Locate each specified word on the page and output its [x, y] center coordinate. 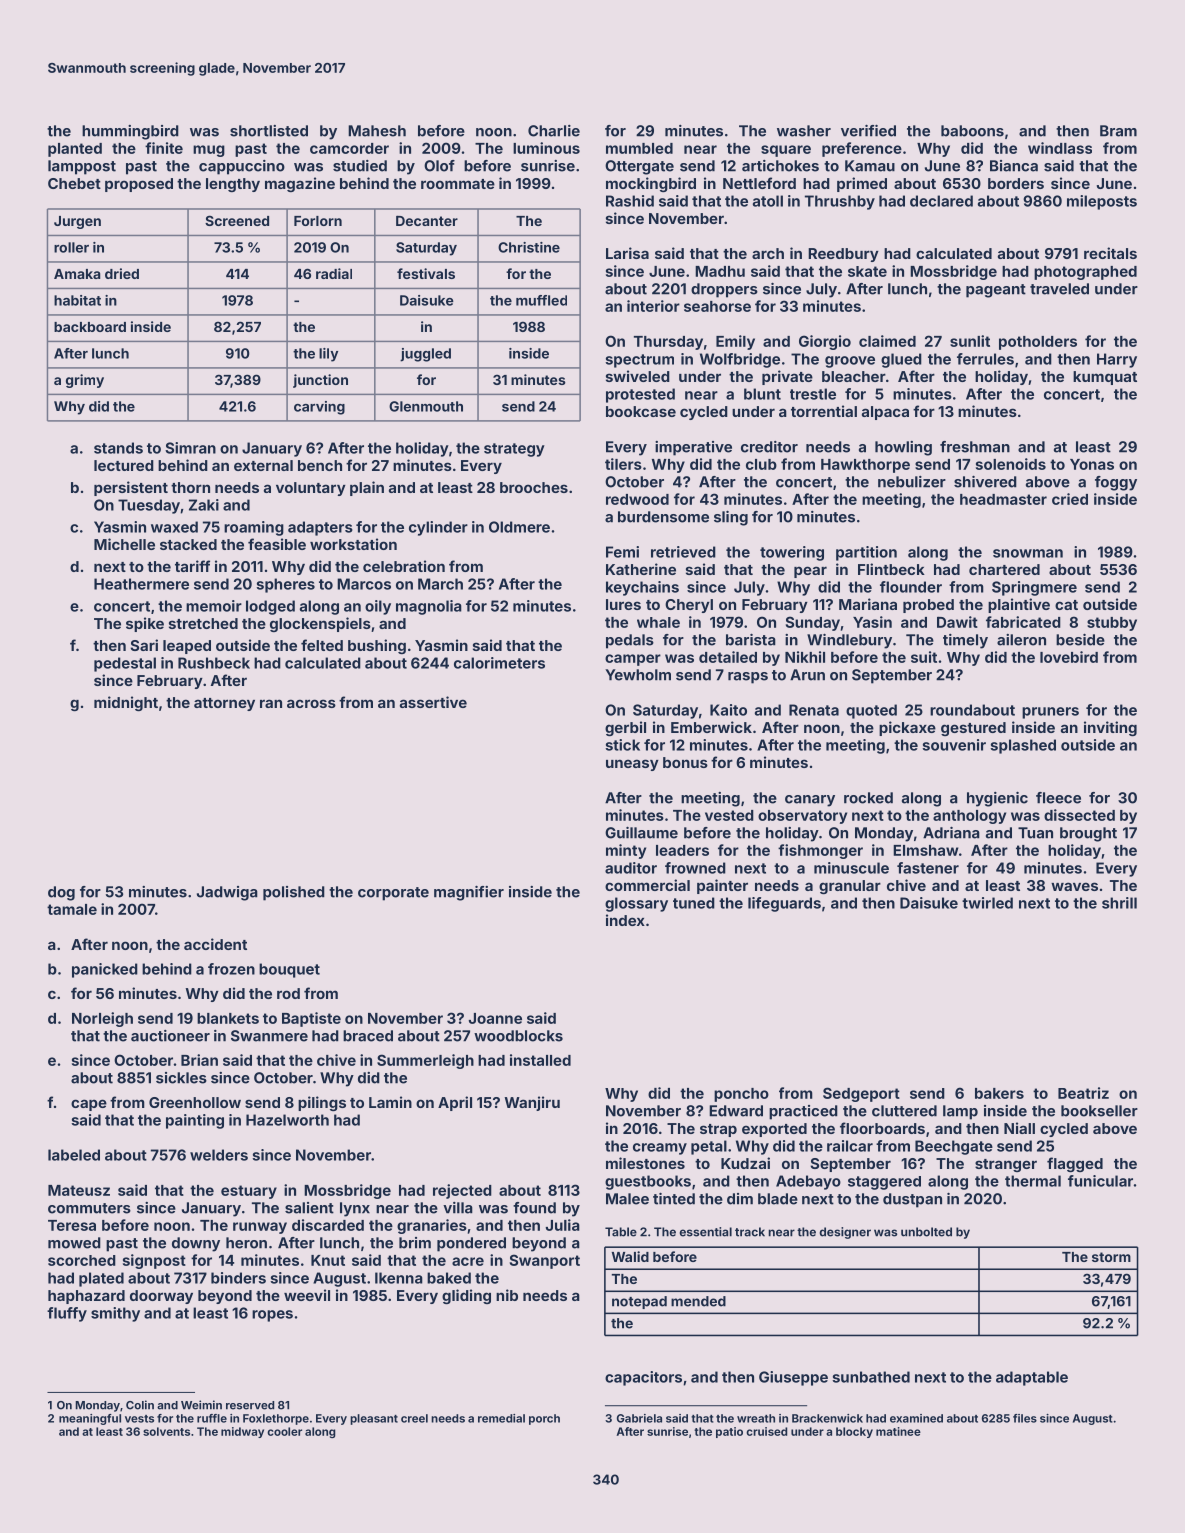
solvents [166, 1431]
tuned [694, 903]
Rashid [630, 201]
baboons [972, 131]
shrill [1119, 903]
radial [334, 273]
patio [729, 1432]
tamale [72, 909]
